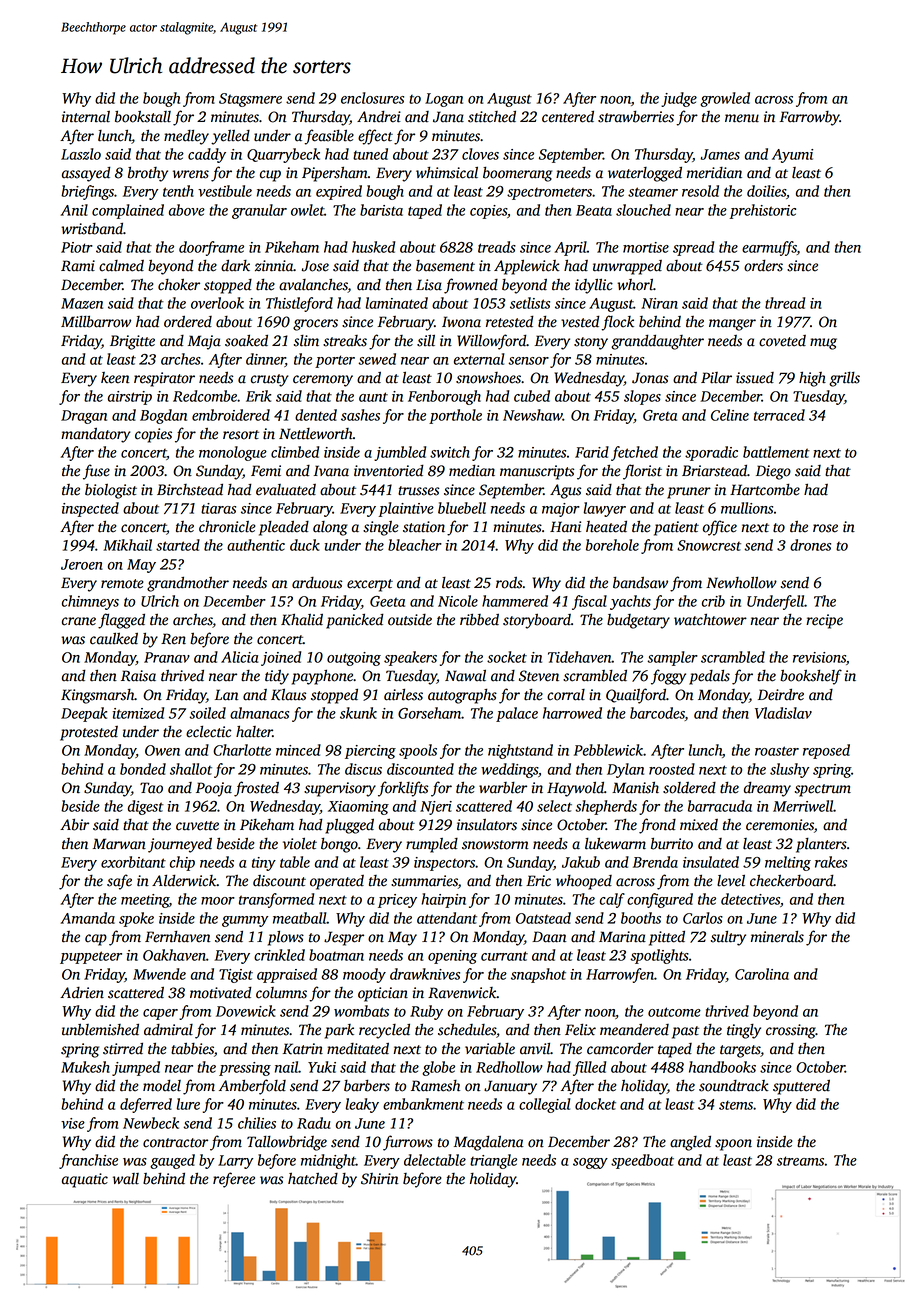 The image size is (924, 1308). I want to click on Pebblewick, so click(608, 750).
